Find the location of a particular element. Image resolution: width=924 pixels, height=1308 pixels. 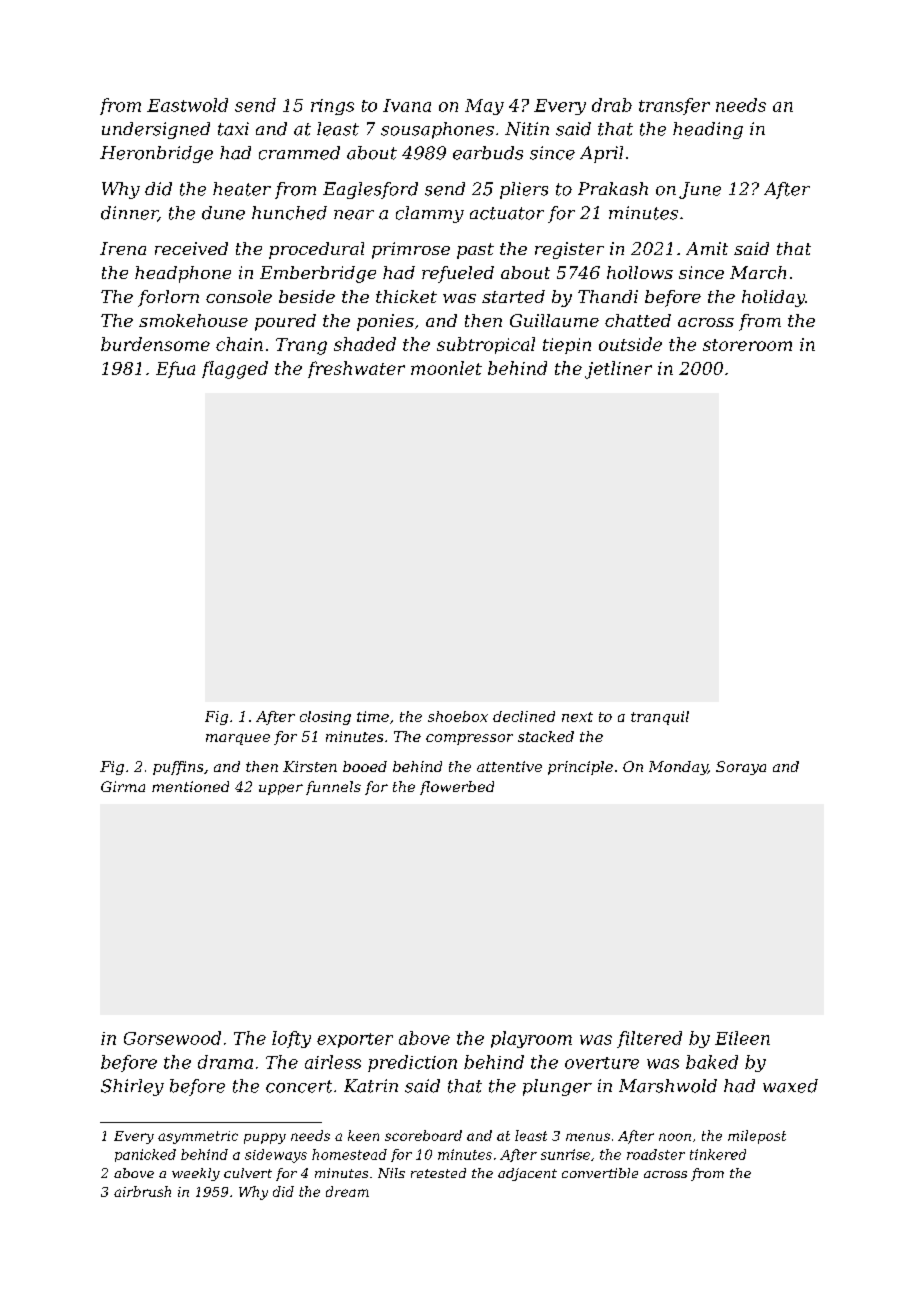

moonlet is located at coordinates (446, 368).
